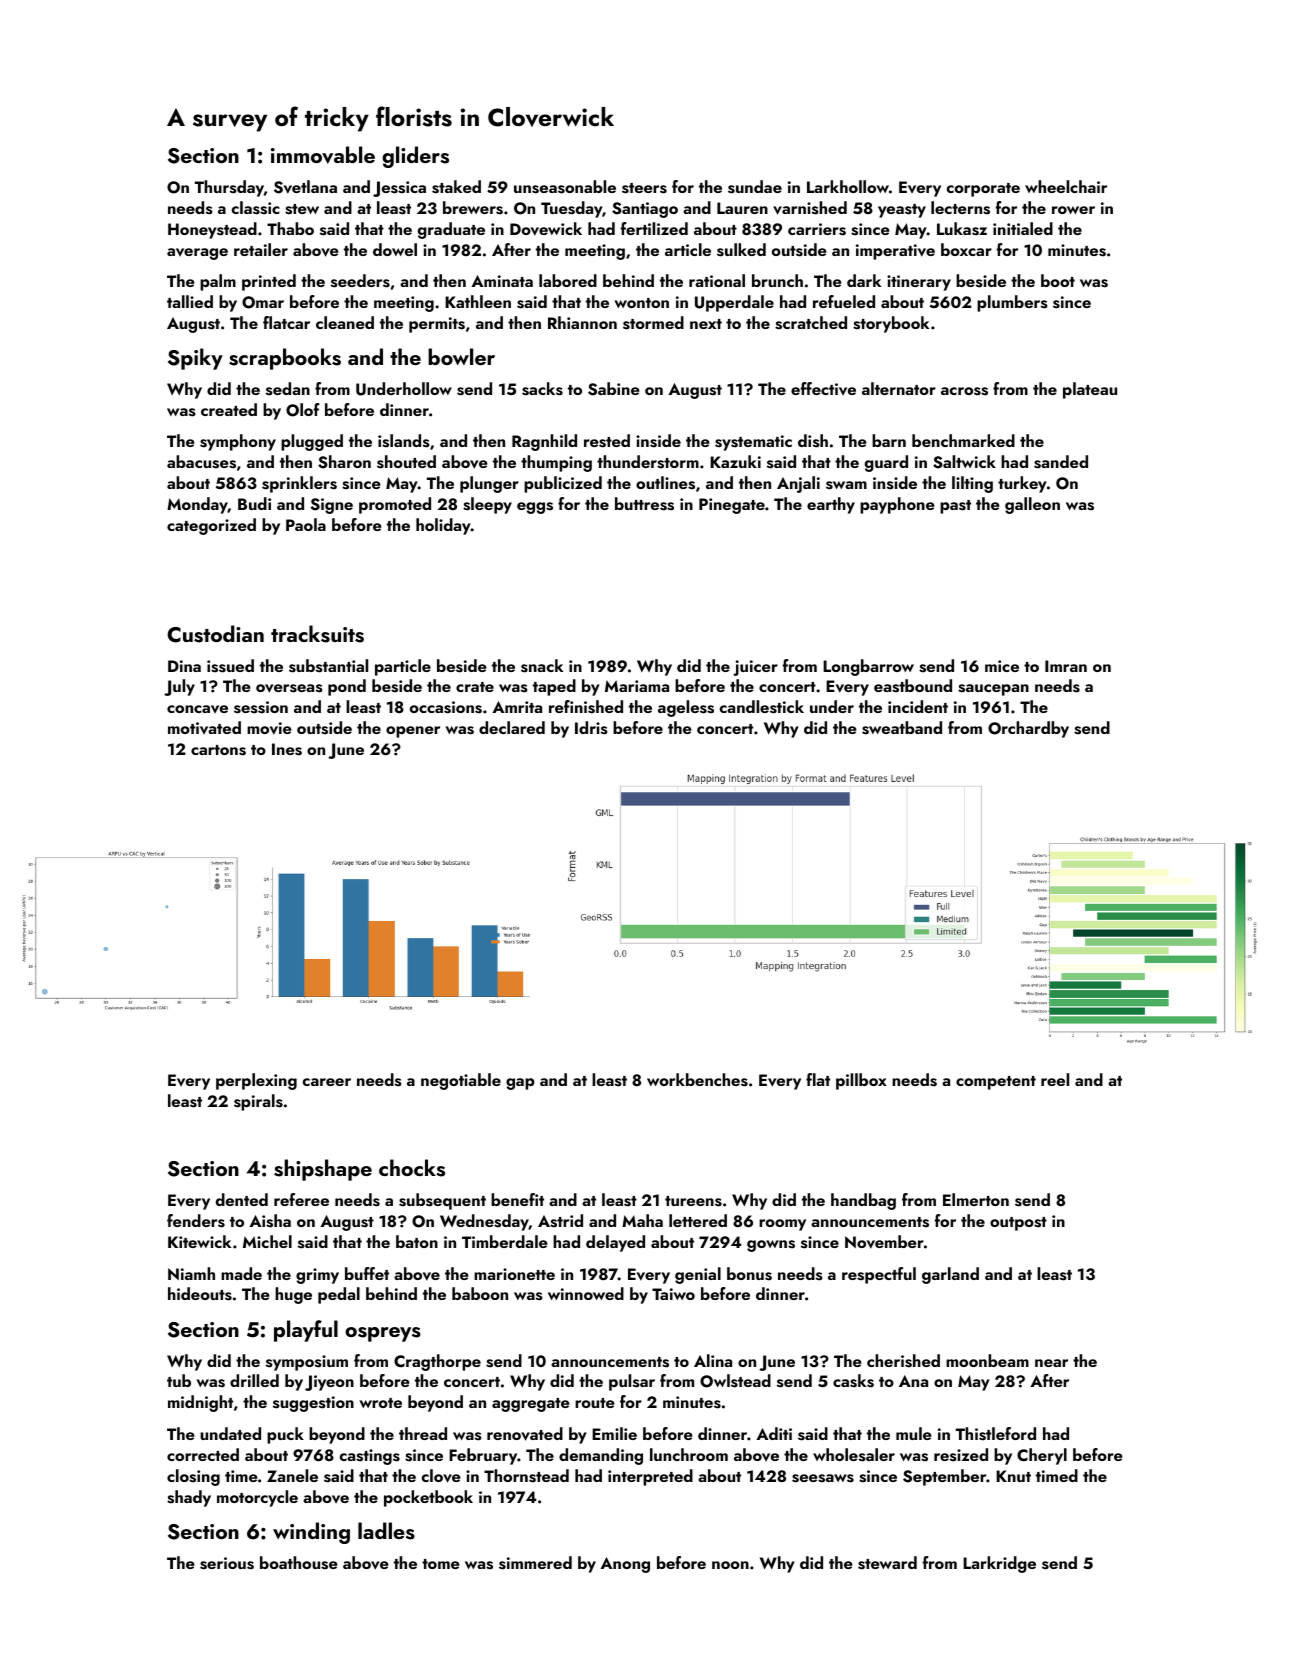 The height and width of the screenshot is (1670, 1290). I want to click on pocketbook, so click(428, 1498).
